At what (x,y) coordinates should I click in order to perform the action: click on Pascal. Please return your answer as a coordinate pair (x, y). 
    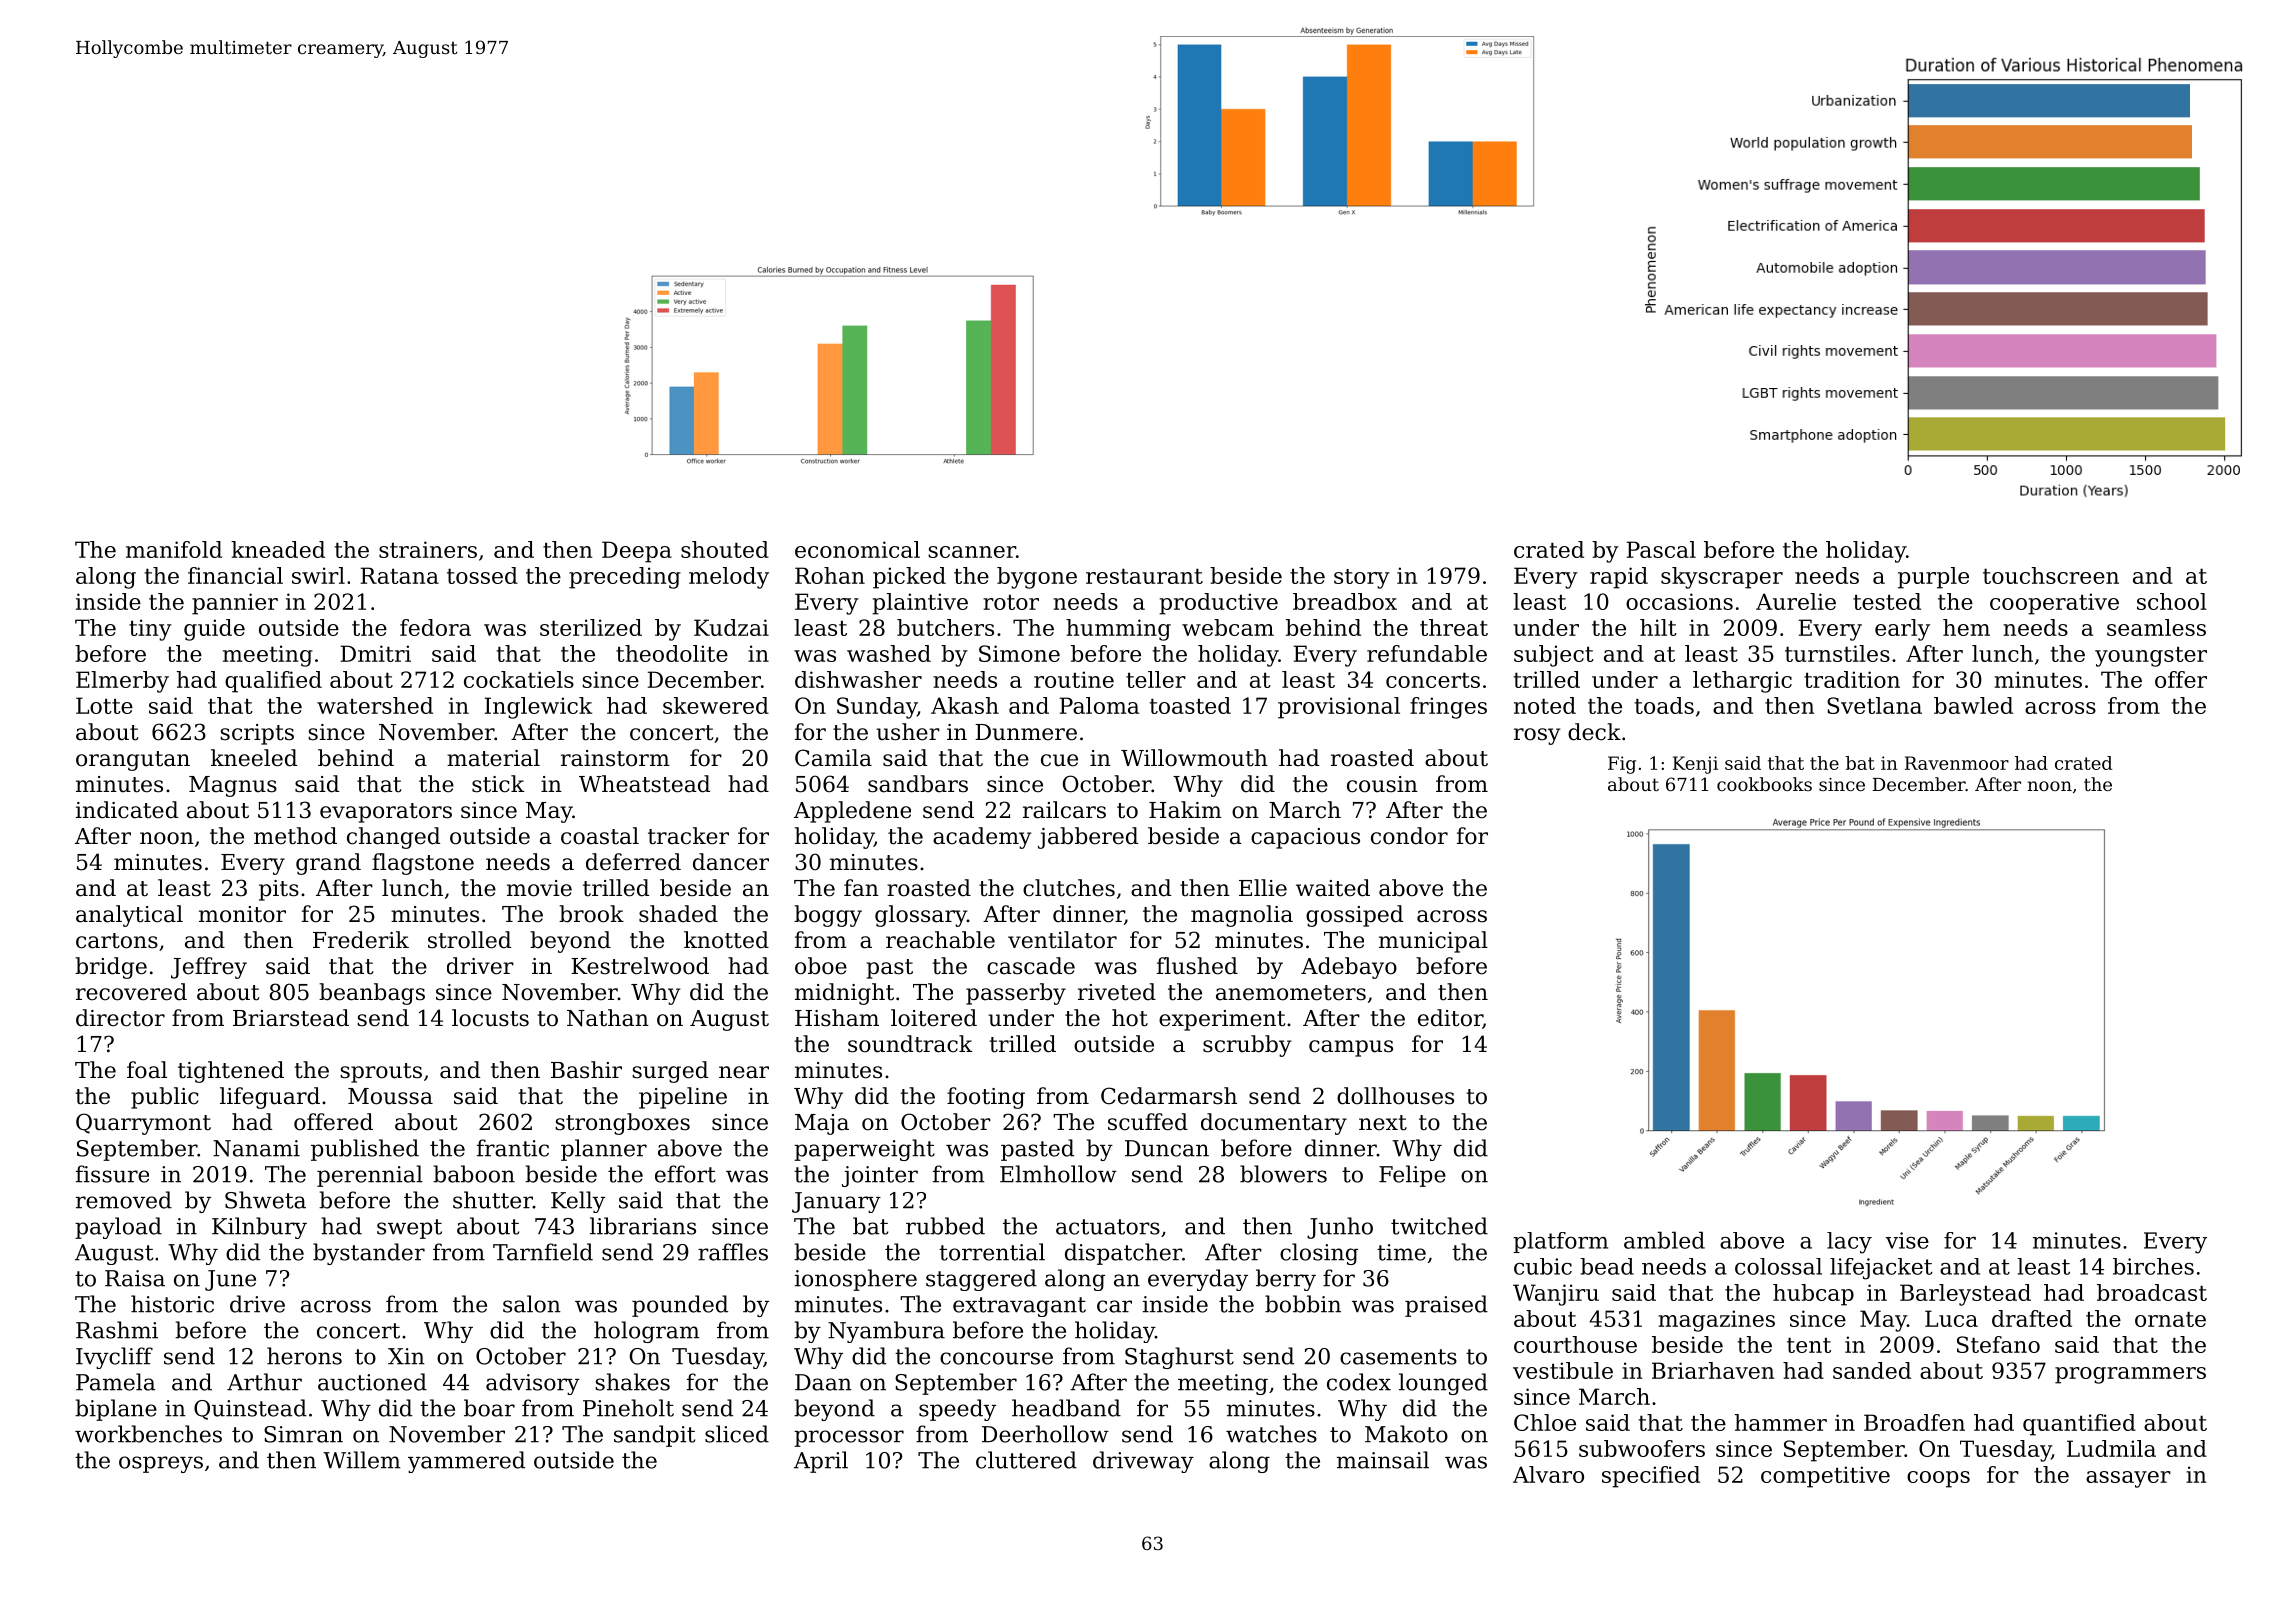
    Looking at the image, I should click on (1661, 549).
